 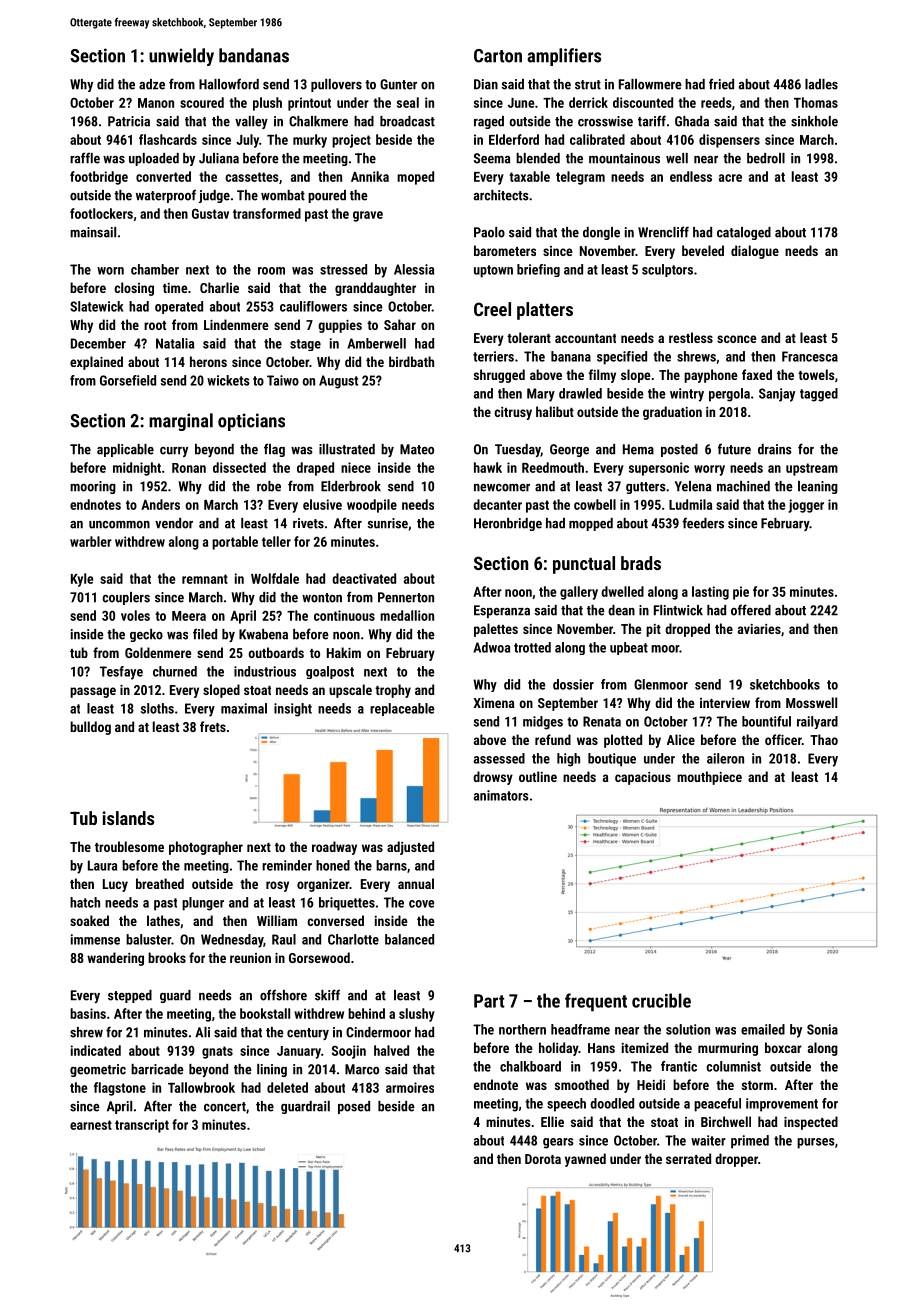 What do you see at coordinates (277, 886) in the image?
I see `rosy` at bounding box center [277, 886].
